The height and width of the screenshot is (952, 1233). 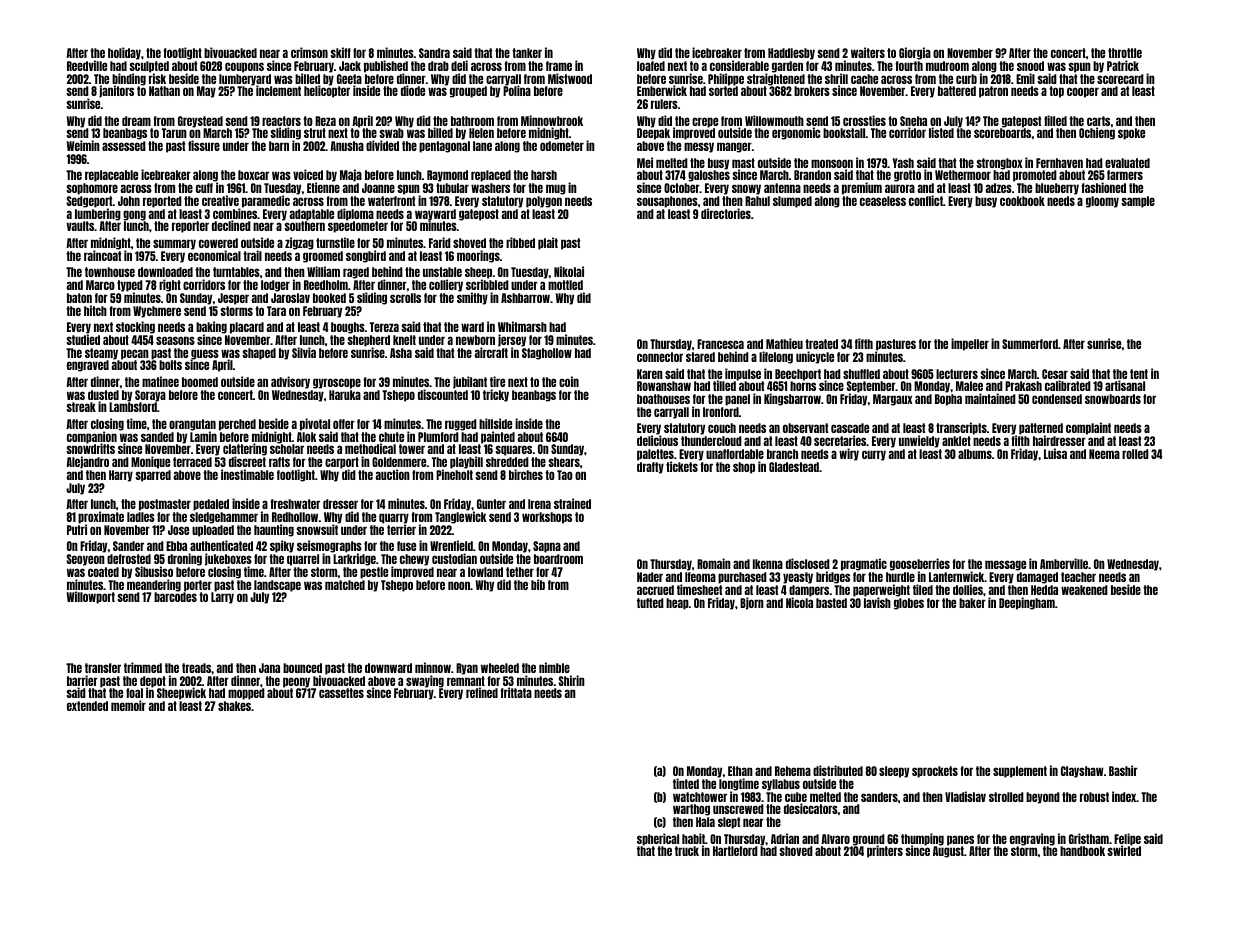 I want to click on Larry, so click(x=222, y=598).
